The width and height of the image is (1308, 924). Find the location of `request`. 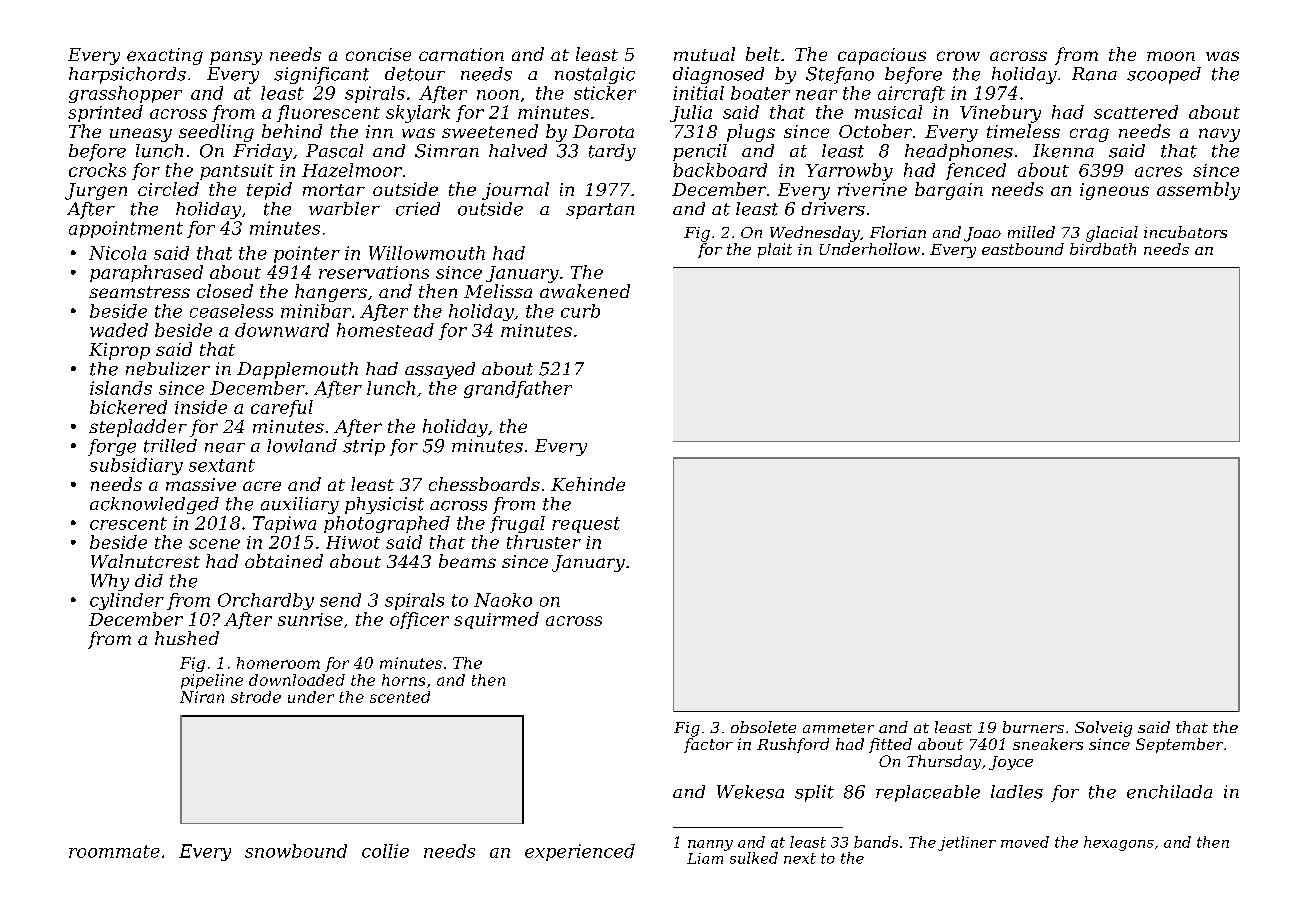

request is located at coordinates (586, 525).
